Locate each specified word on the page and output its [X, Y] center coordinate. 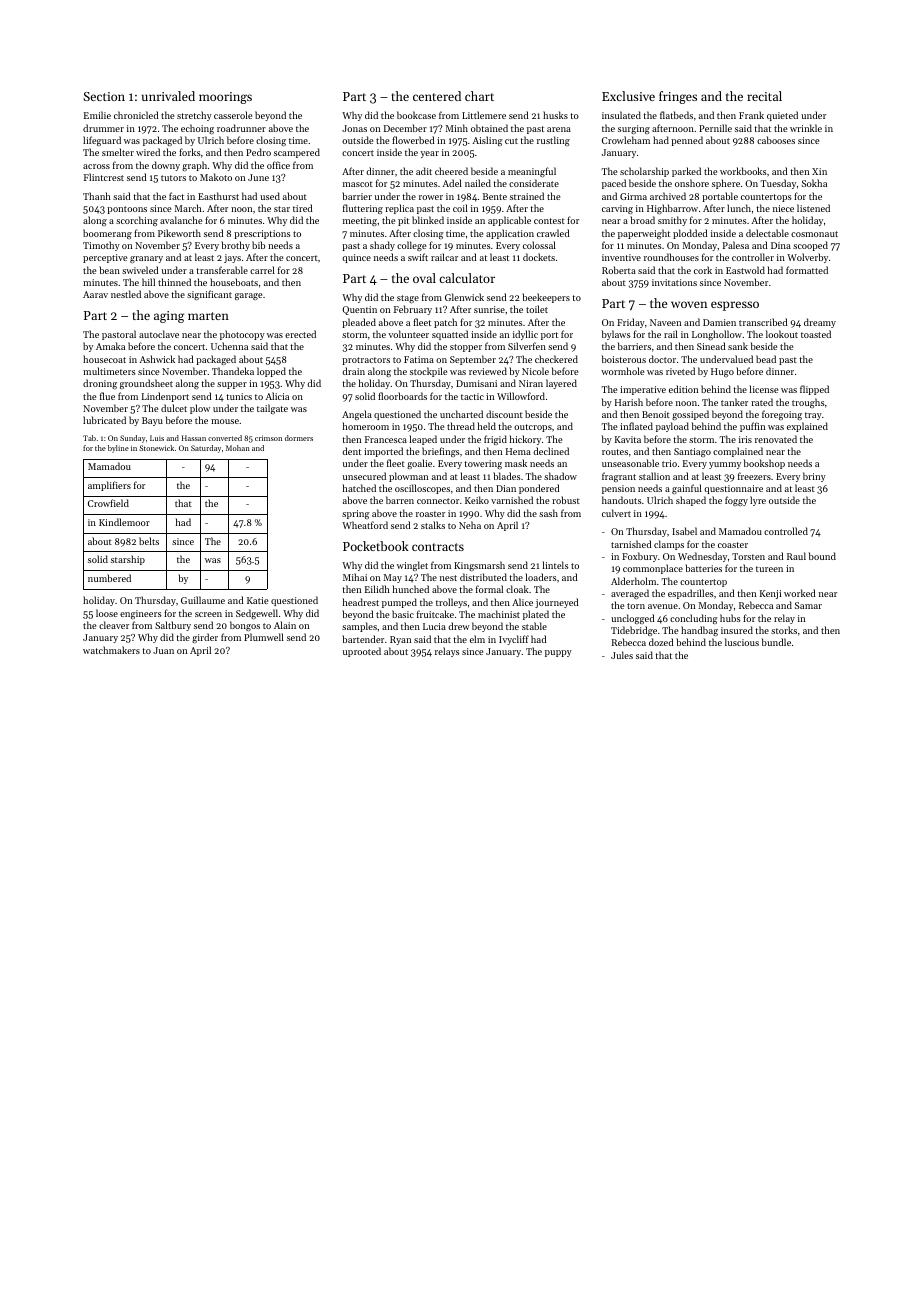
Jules [622, 655]
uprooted [362, 652]
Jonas [354, 128]
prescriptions [262, 234]
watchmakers [111, 650]
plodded [690, 234]
